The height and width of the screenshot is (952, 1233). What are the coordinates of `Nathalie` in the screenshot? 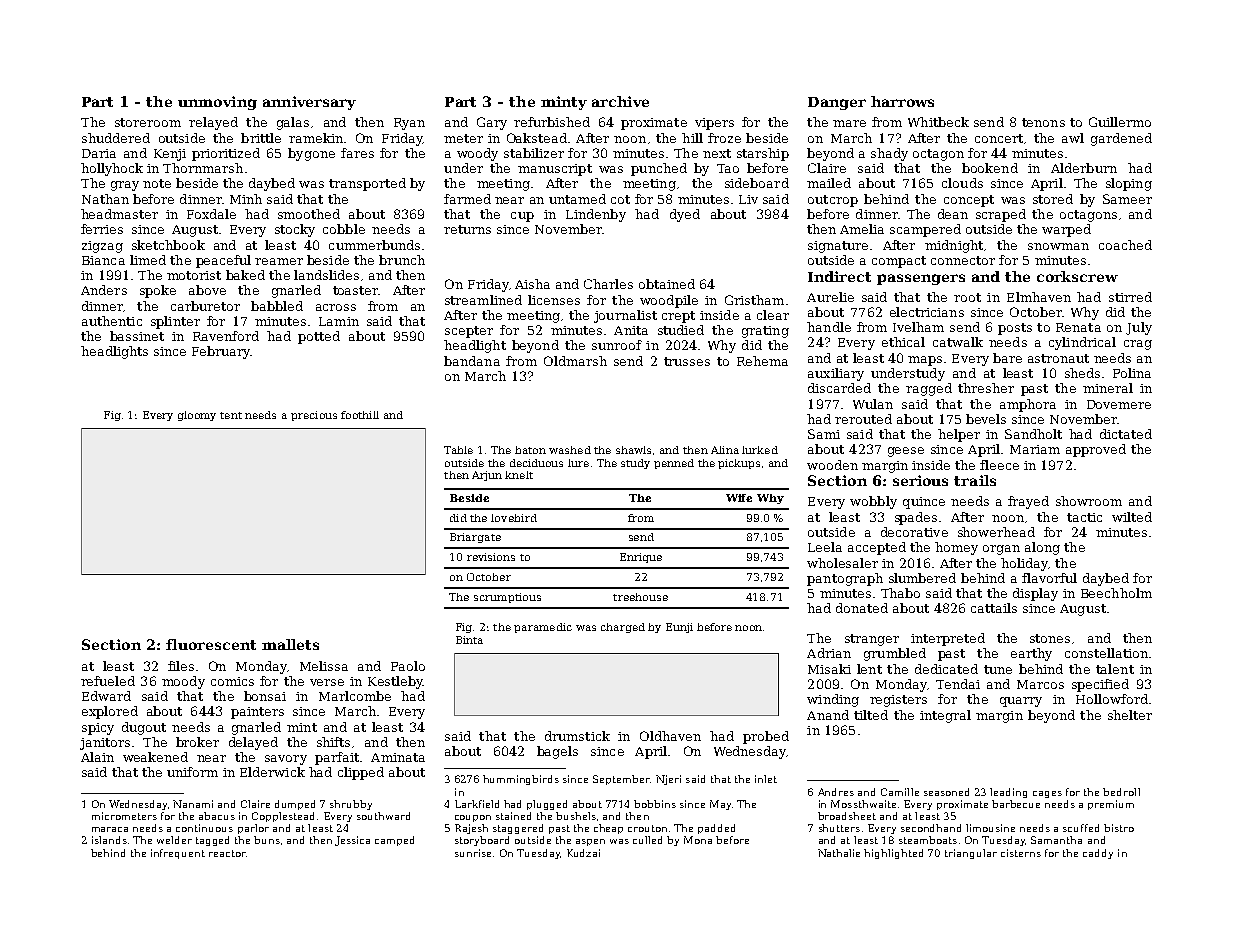 It's located at (839, 853).
